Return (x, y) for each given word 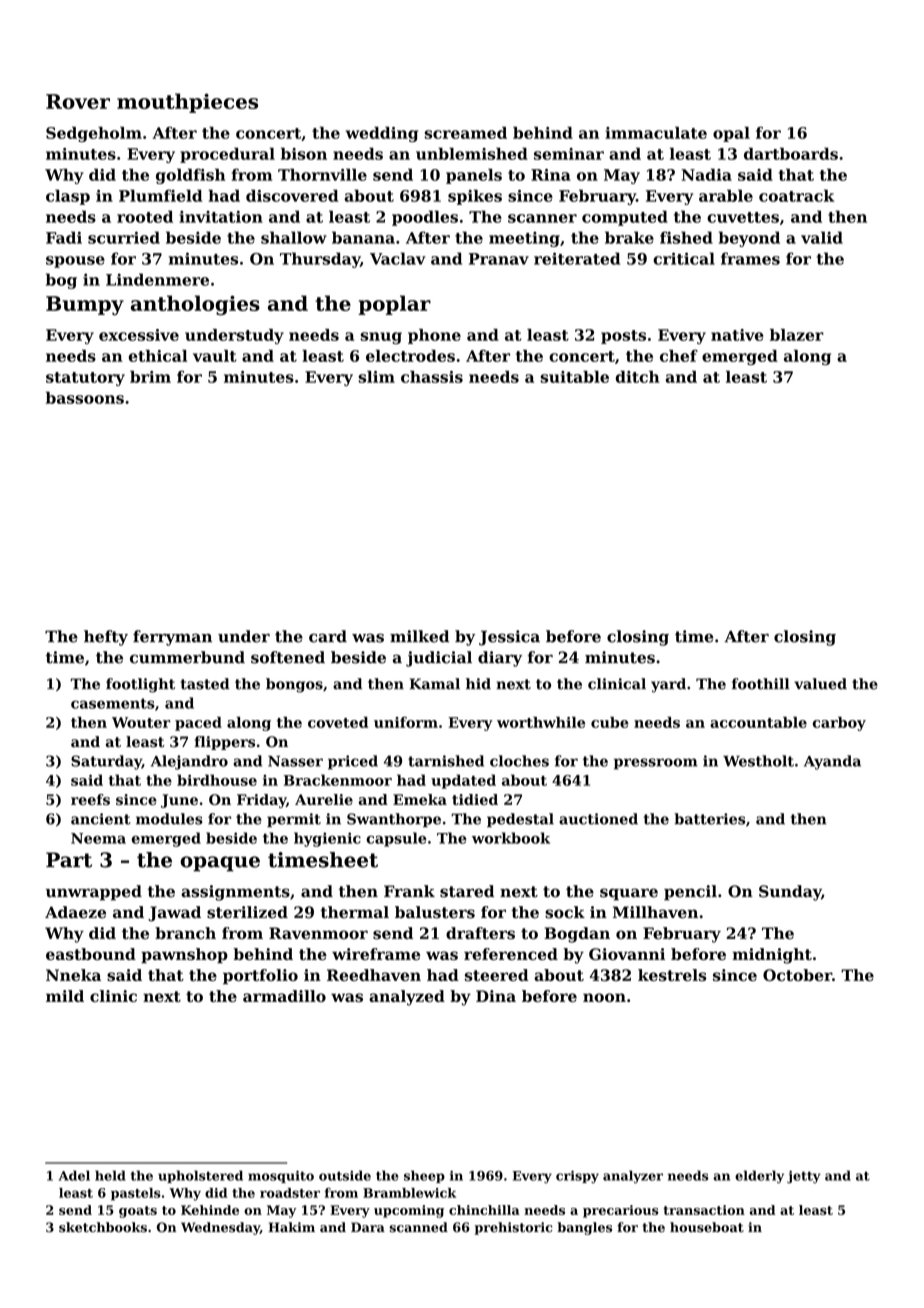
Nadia (706, 174)
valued (820, 684)
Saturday (106, 762)
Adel (74, 1175)
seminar (569, 154)
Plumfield (160, 195)
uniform (406, 722)
